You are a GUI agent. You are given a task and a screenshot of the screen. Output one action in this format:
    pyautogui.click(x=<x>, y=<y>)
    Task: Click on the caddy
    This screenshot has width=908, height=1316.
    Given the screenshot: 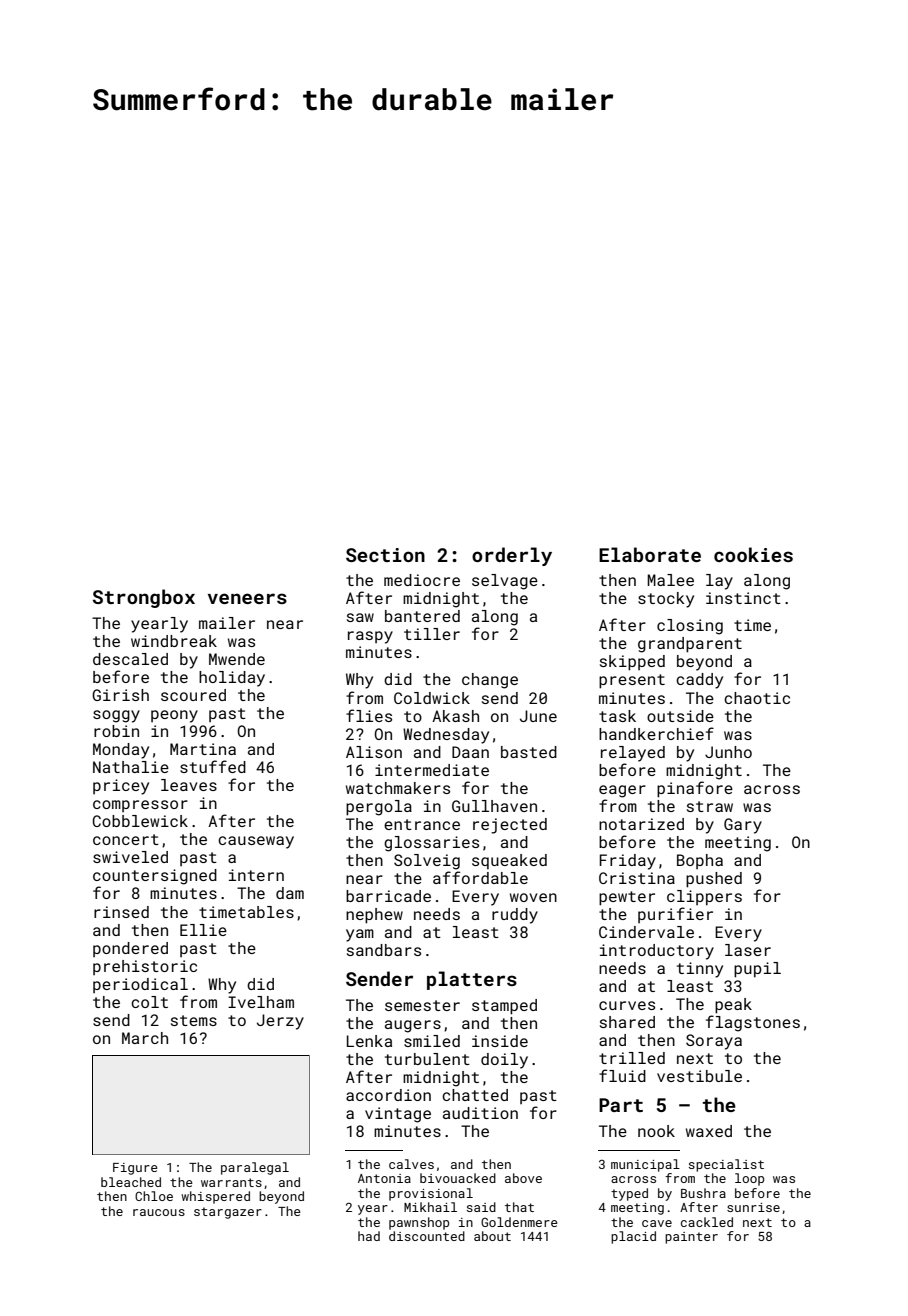 What is the action you would take?
    pyautogui.click(x=699, y=681)
